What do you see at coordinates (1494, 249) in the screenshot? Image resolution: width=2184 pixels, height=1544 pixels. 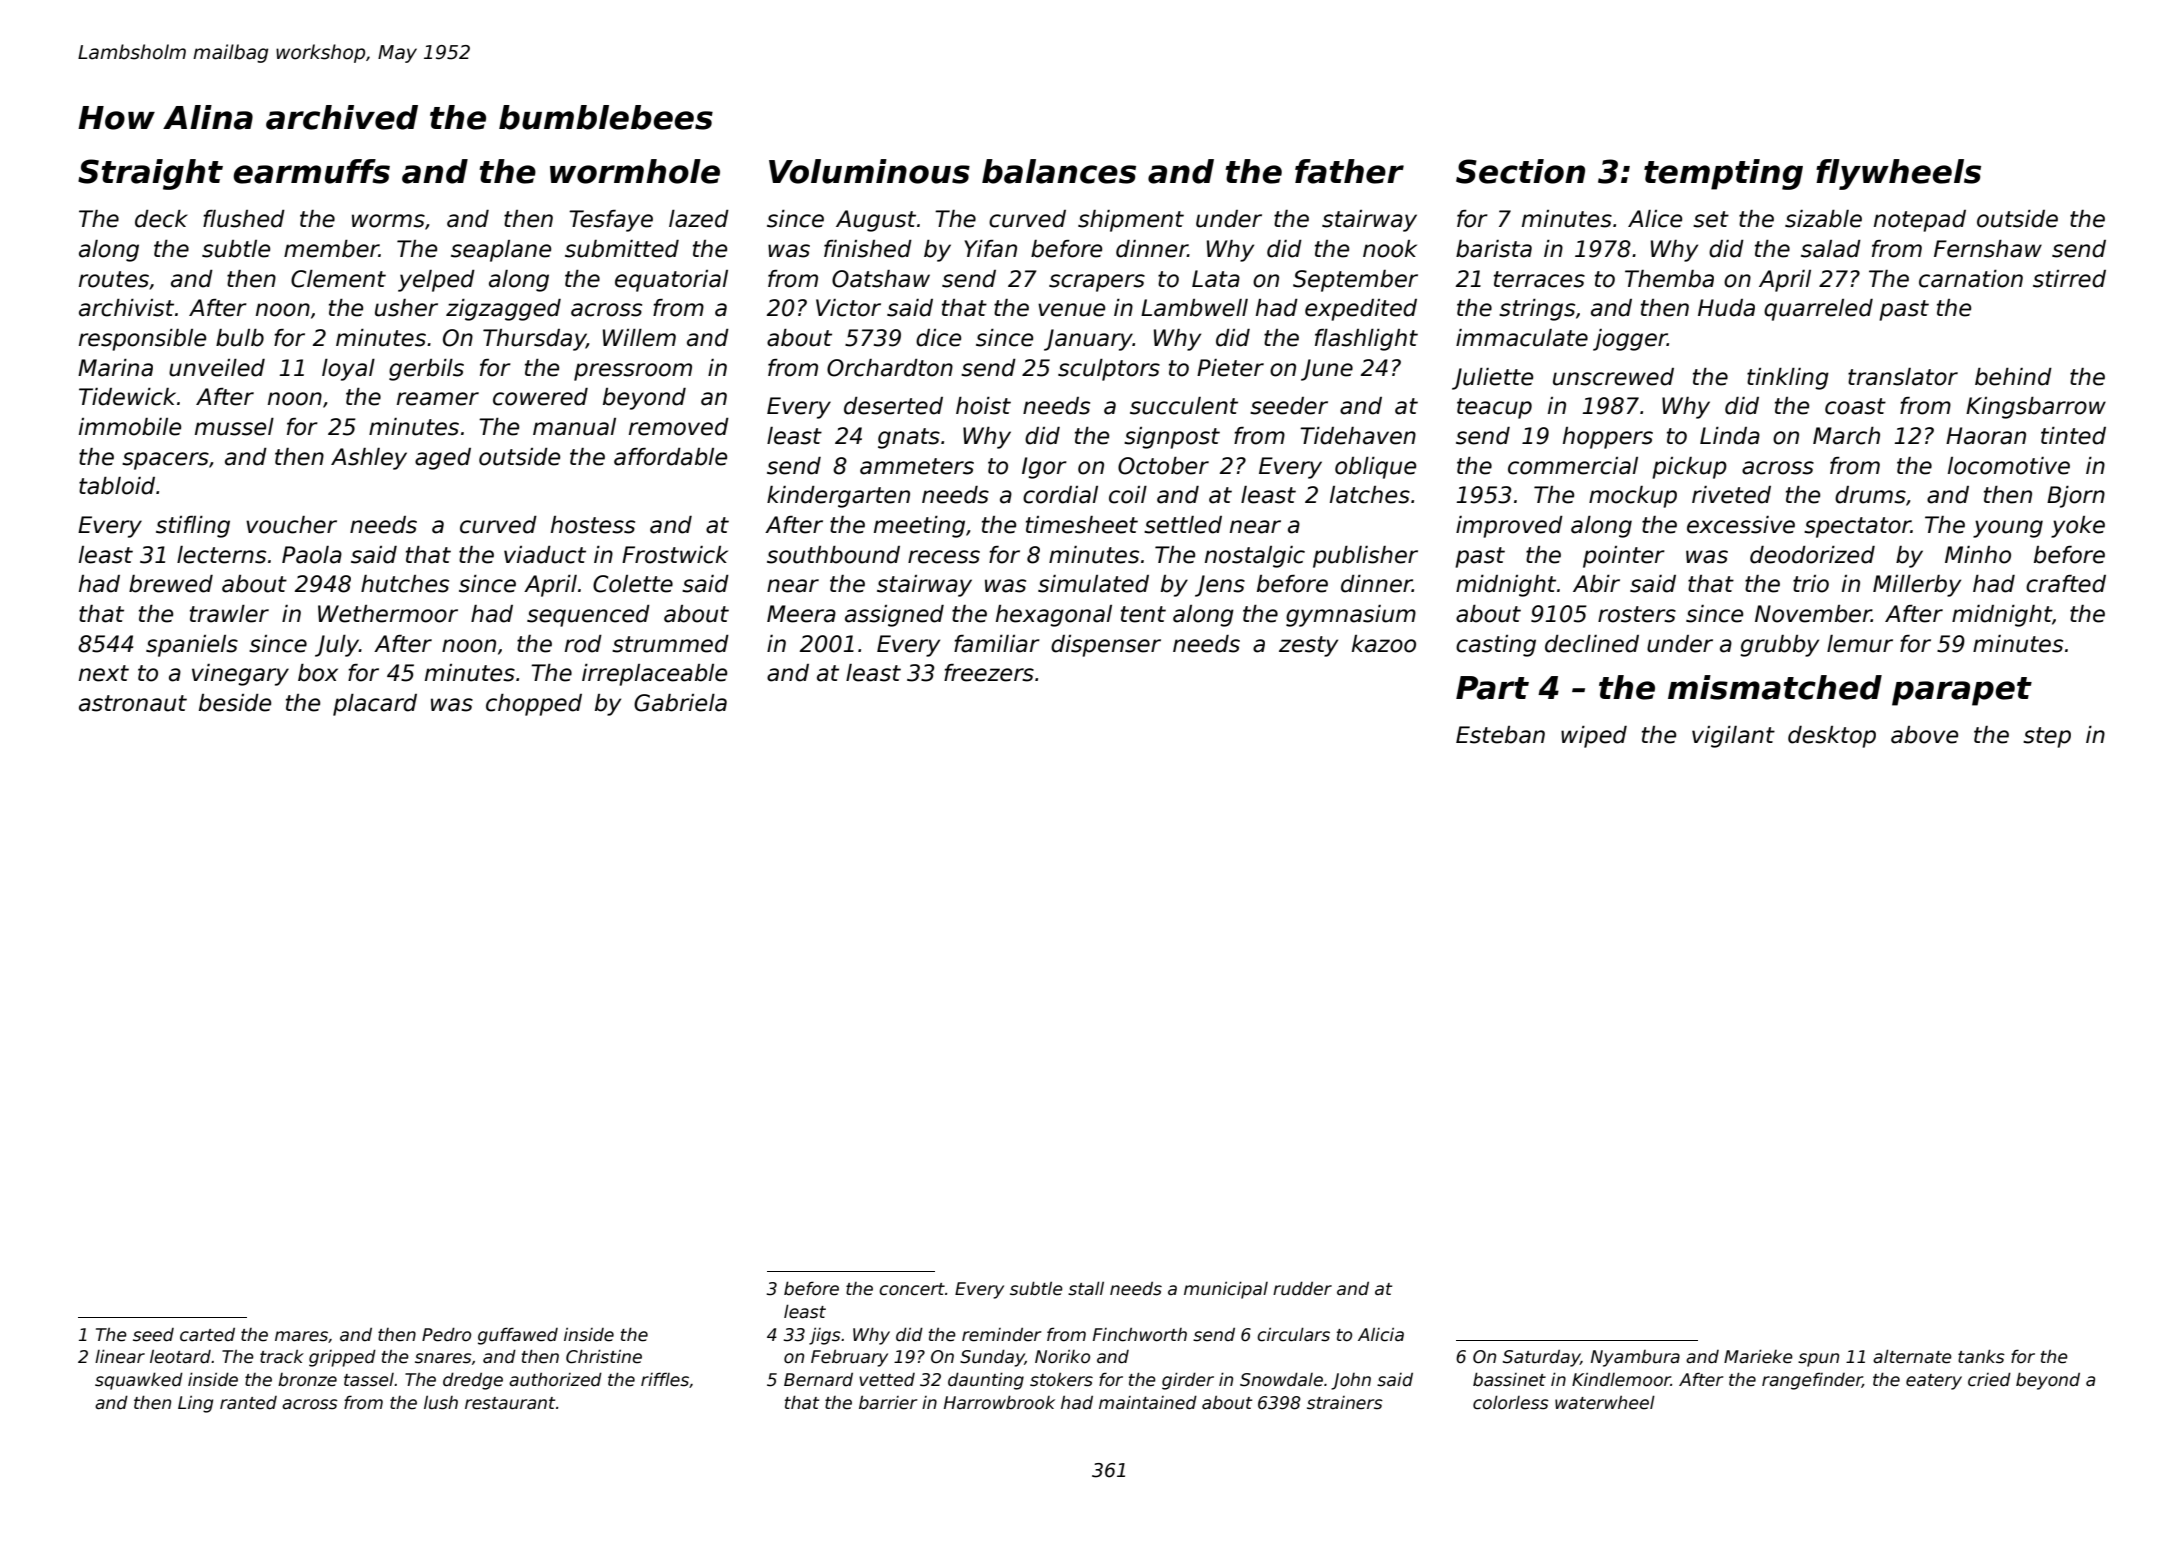 I see `barista` at bounding box center [1494, 249].
